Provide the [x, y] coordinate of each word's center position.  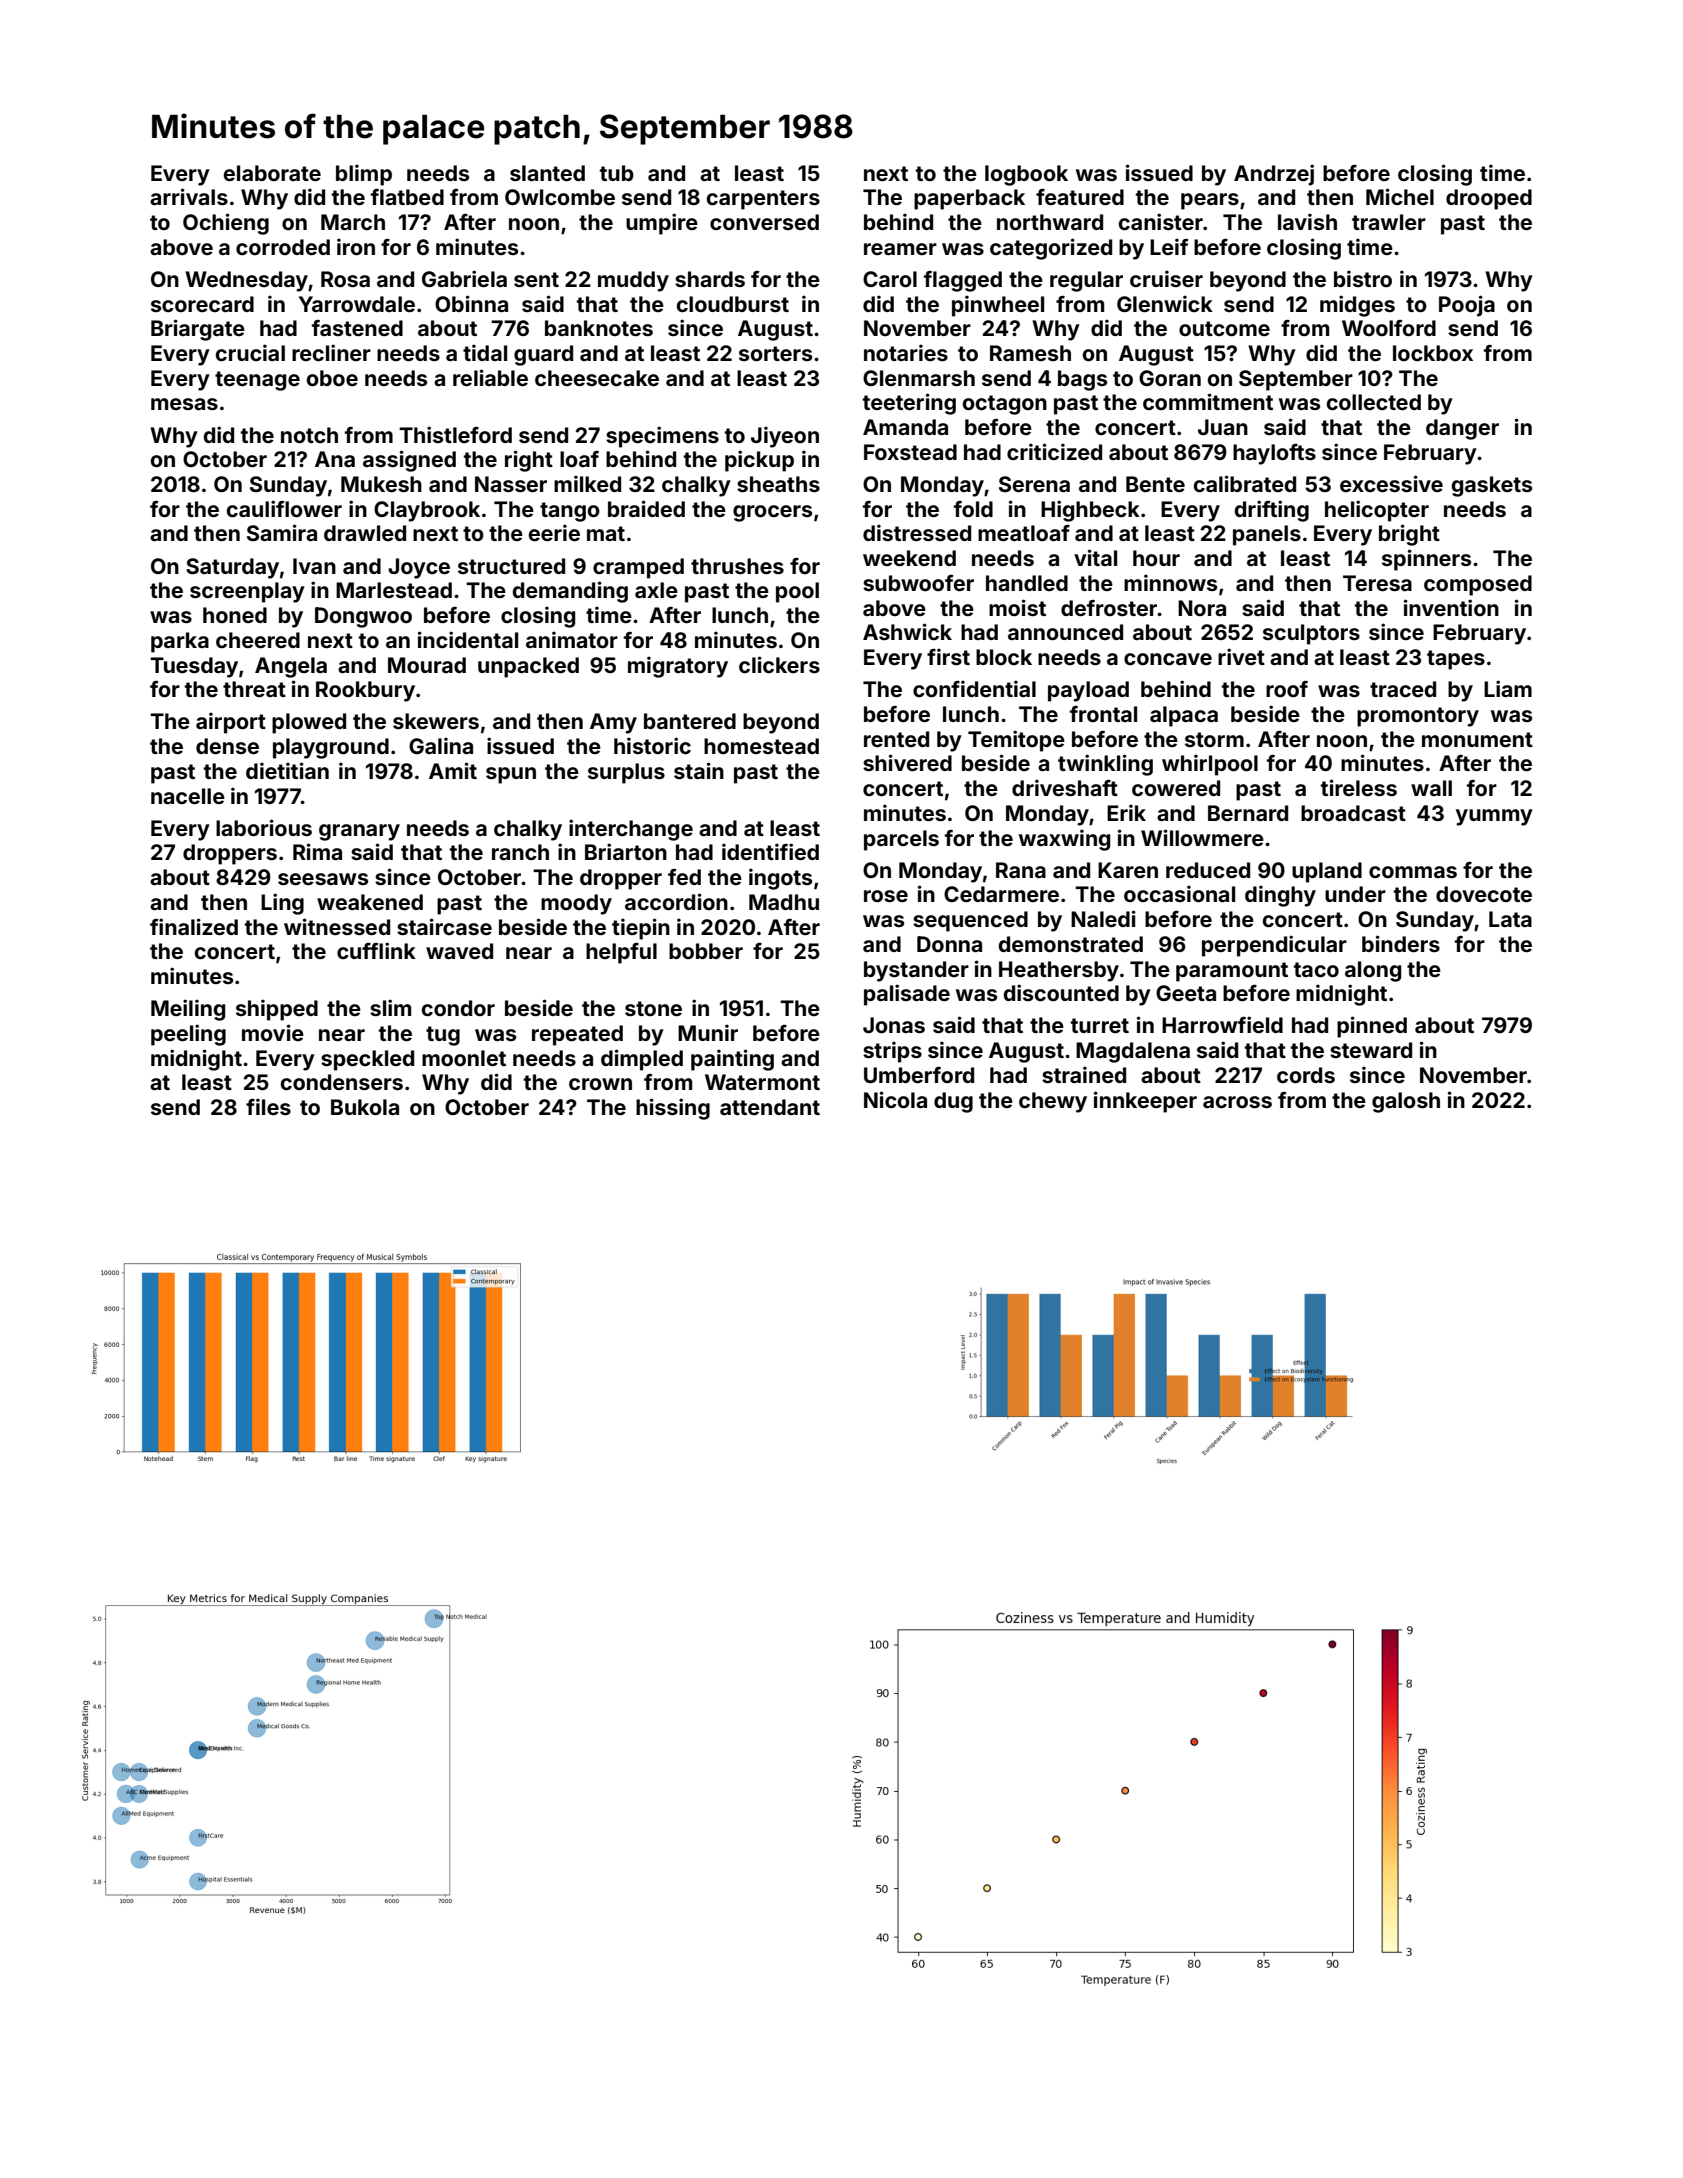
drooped [1489, 199]
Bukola [365, 1107]
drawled [365, 533]
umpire [662, 224]
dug [953, 1102]
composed [1478, 585]
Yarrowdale [357, 304]
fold [973, 509]
